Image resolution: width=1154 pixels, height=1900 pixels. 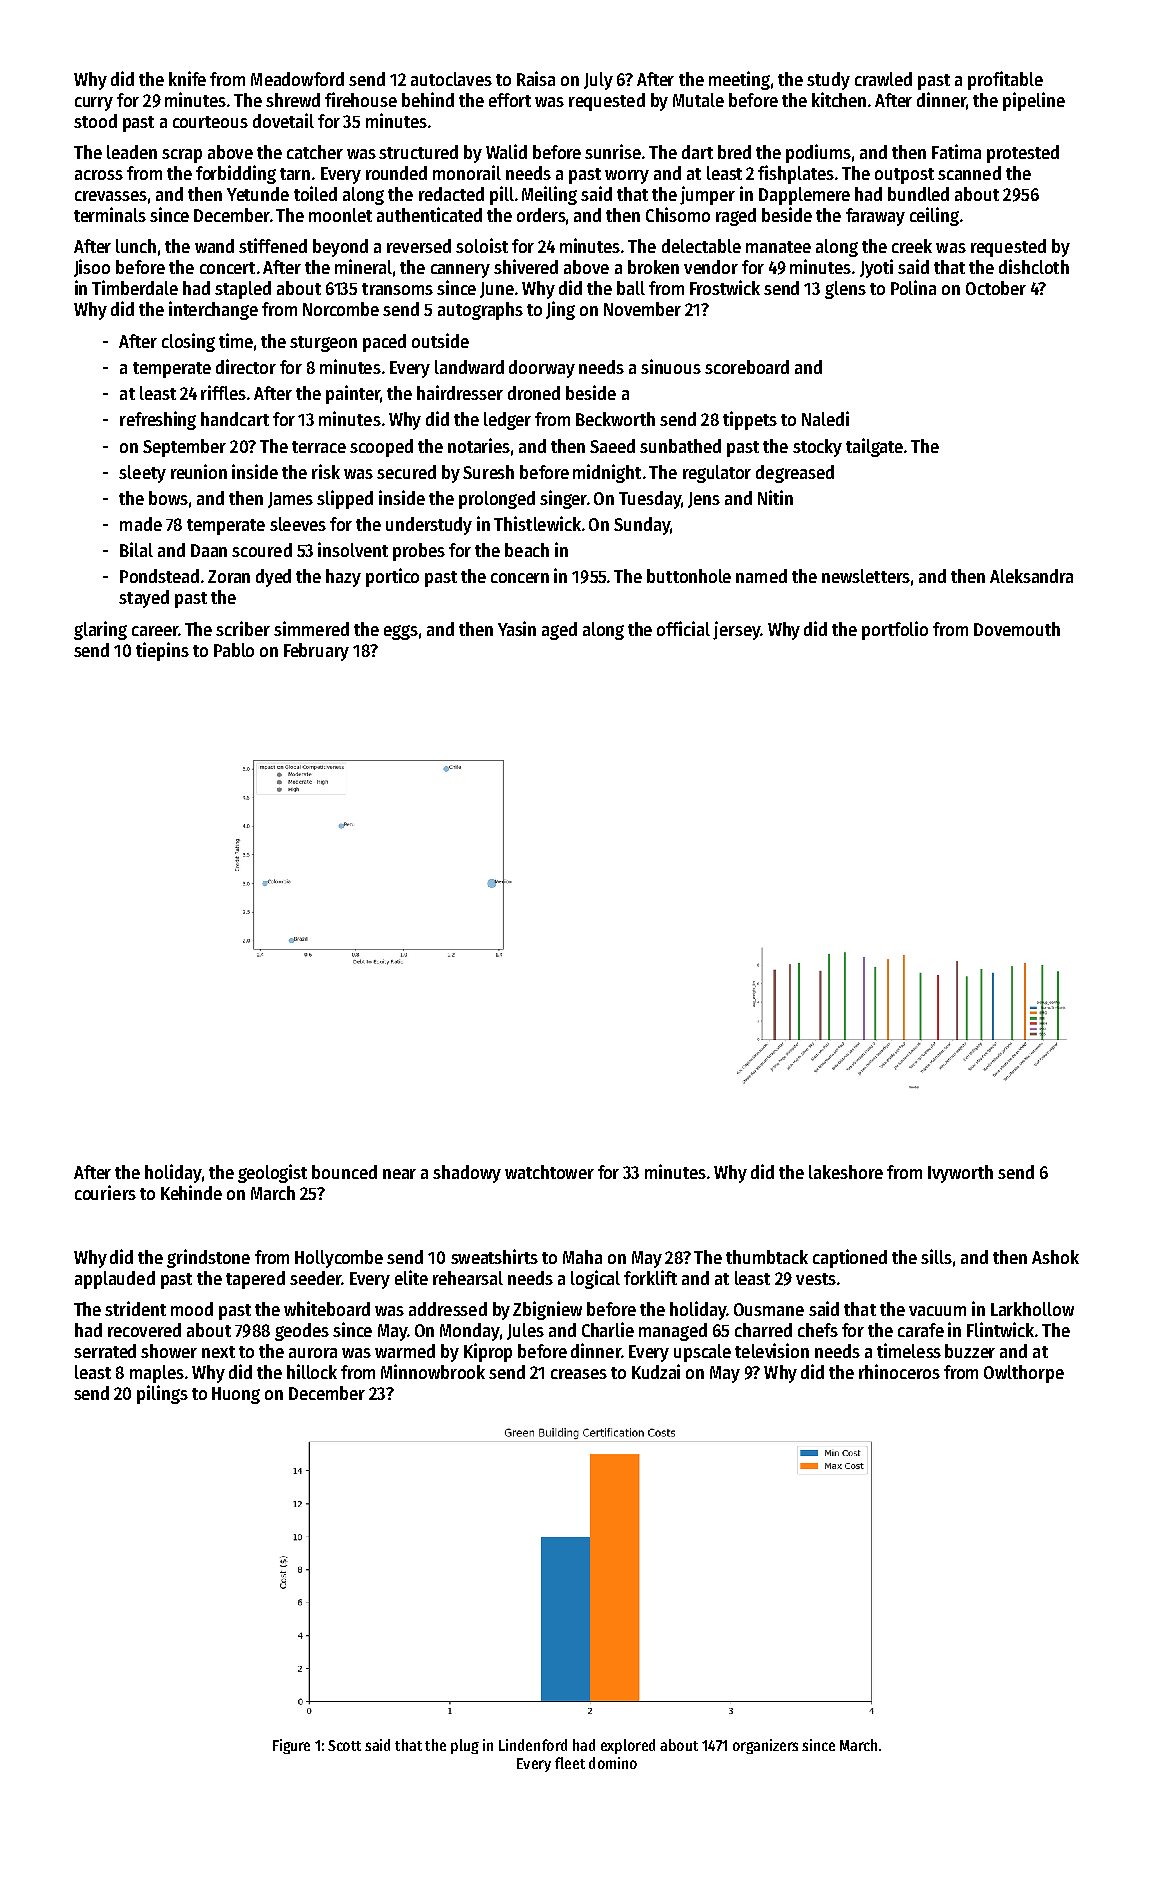 I want to click on organizers, so click(x=765, y=1746).
